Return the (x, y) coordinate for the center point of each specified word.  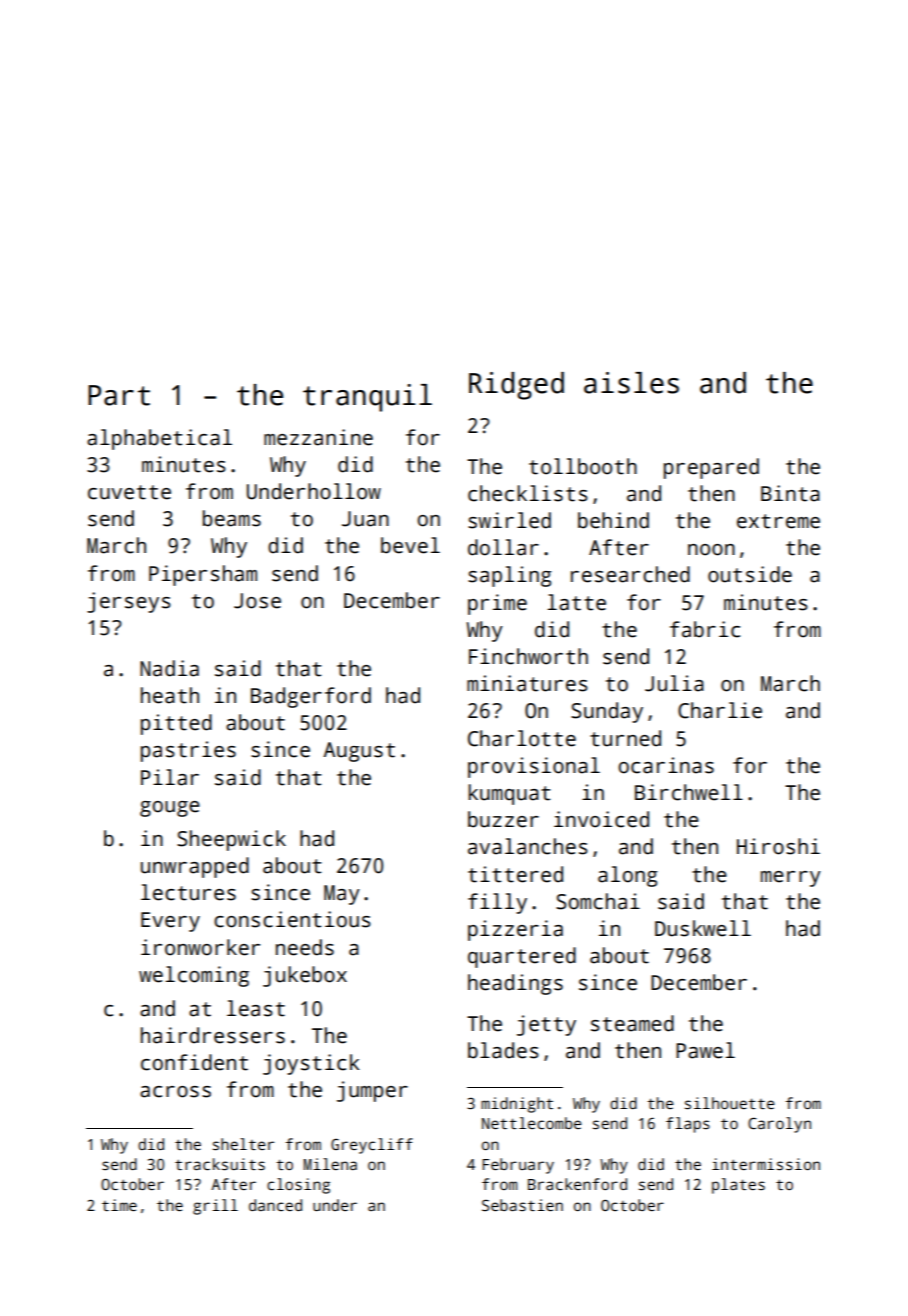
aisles (631, 383)
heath (170, 695)
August (359, 752)
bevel (410, 545)
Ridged (516, 386)
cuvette (129, 492)
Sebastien (522, 1205)
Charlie (720, 710)
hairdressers (213, 1035)
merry (791, 879)
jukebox (305, 976)
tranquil (367, 398)
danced (275, 1205)
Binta (790, 493)
